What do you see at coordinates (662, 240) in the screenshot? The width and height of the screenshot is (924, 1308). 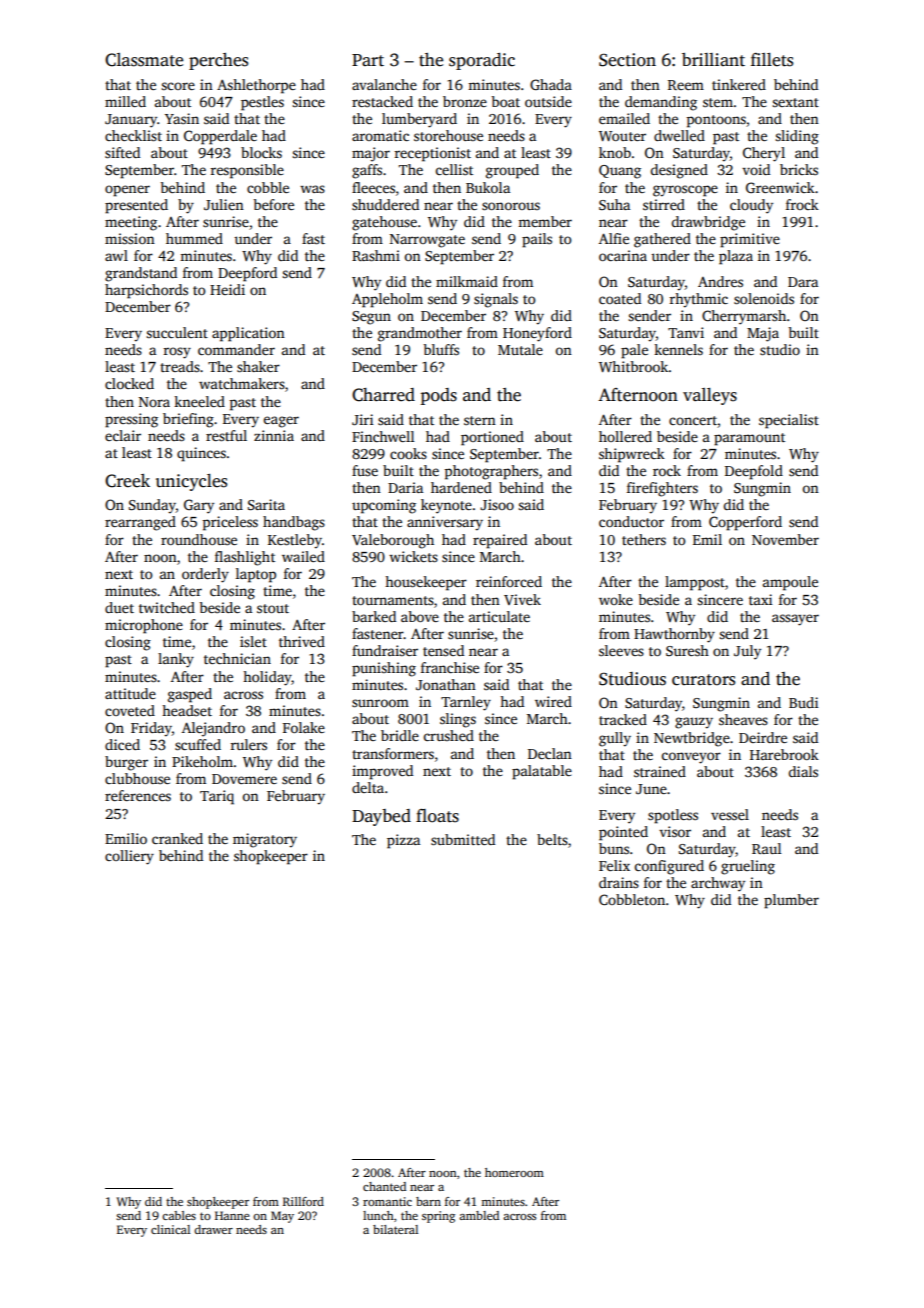 I see `gathered` at bounding box center [662, 240].
